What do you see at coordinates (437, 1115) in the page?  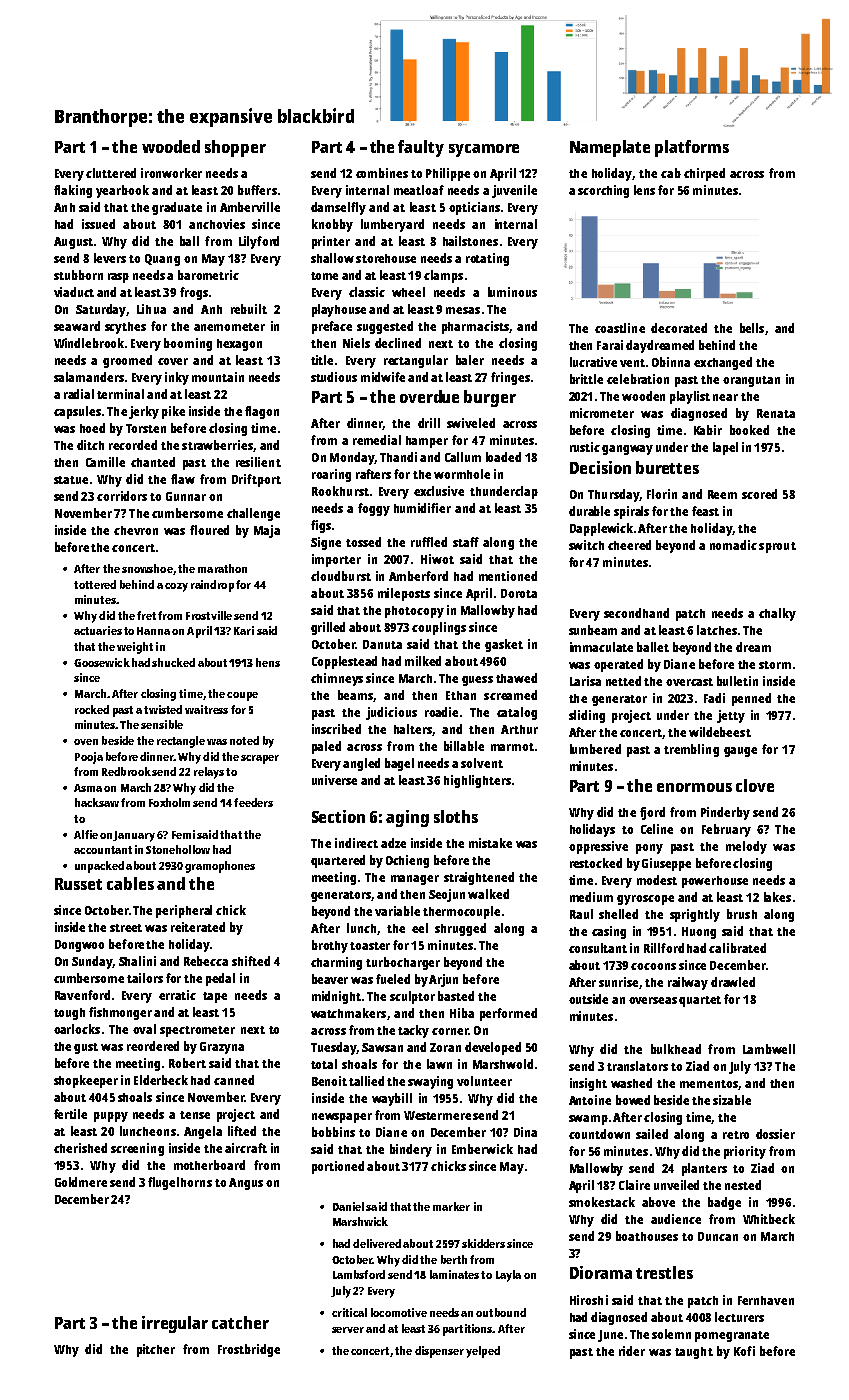 I see `Westermere` at bounding box center [437, 1115].
